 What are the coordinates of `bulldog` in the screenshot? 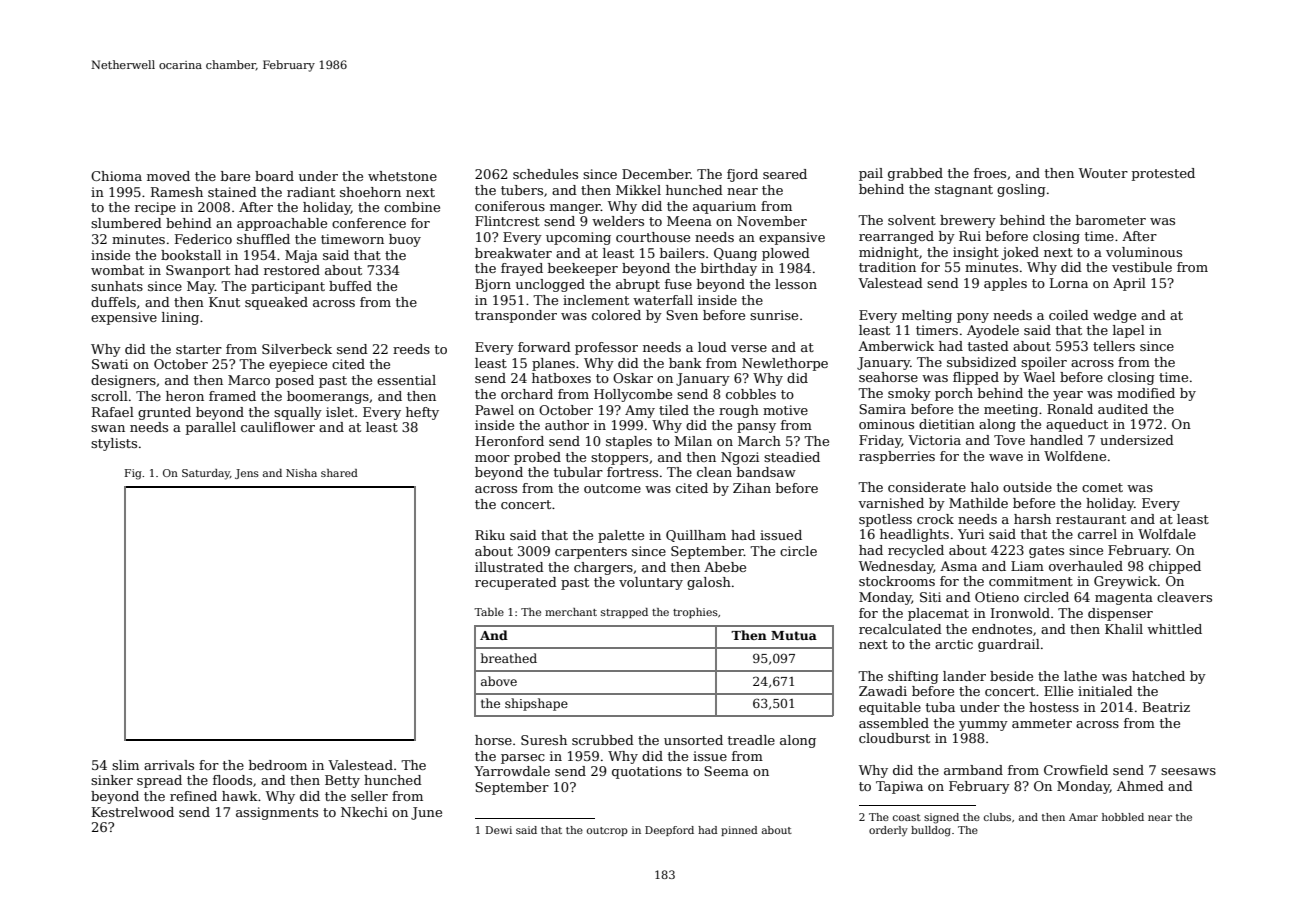 It's located at (931, 831).
